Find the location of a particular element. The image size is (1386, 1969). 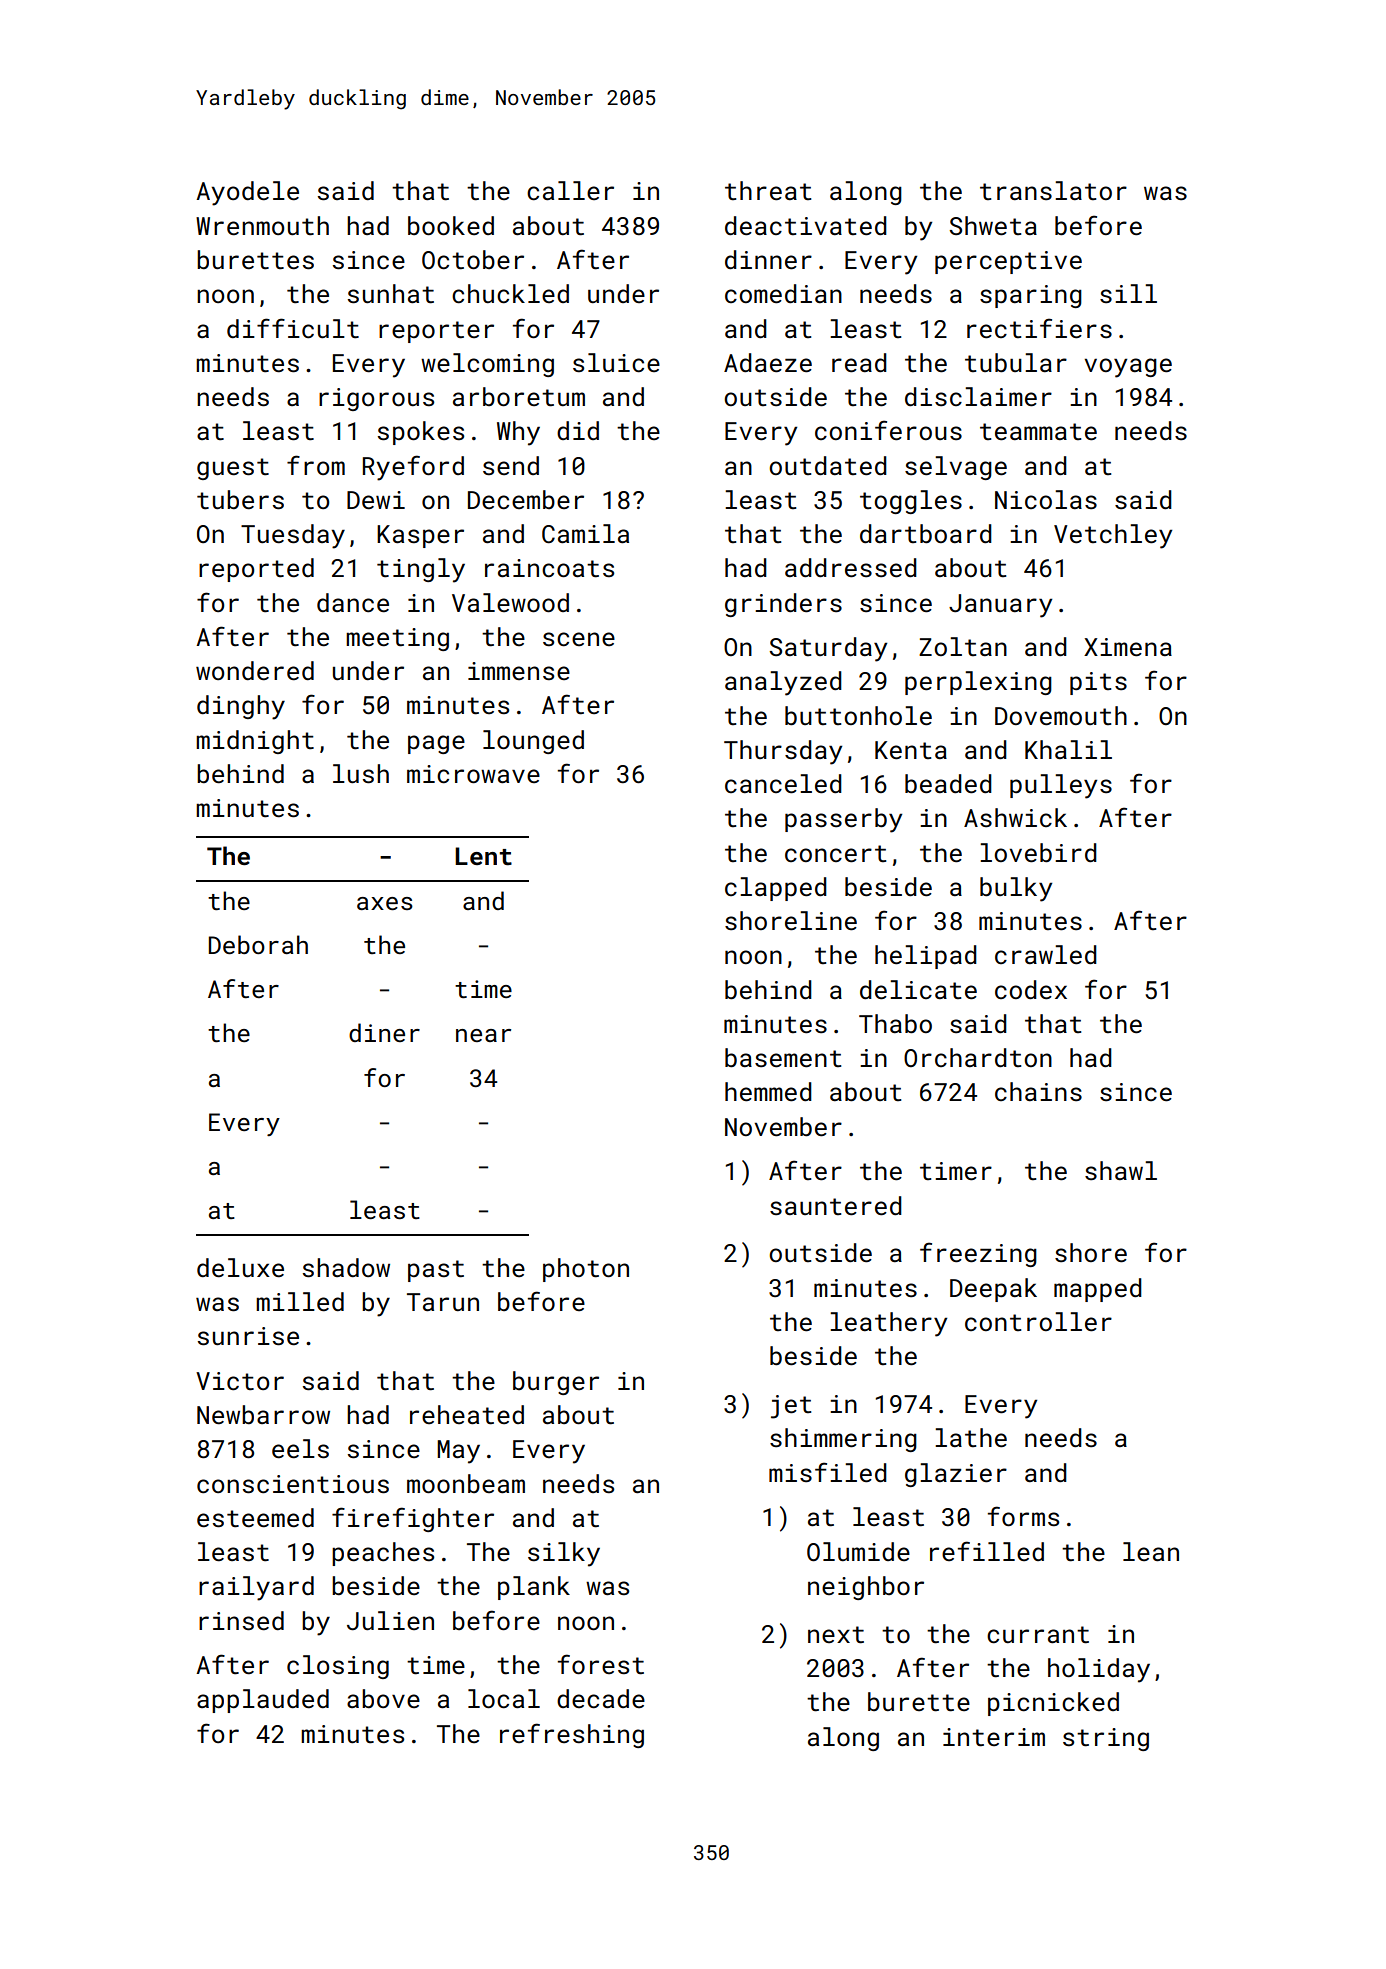

canceled is located at coordinates (783, 784).
